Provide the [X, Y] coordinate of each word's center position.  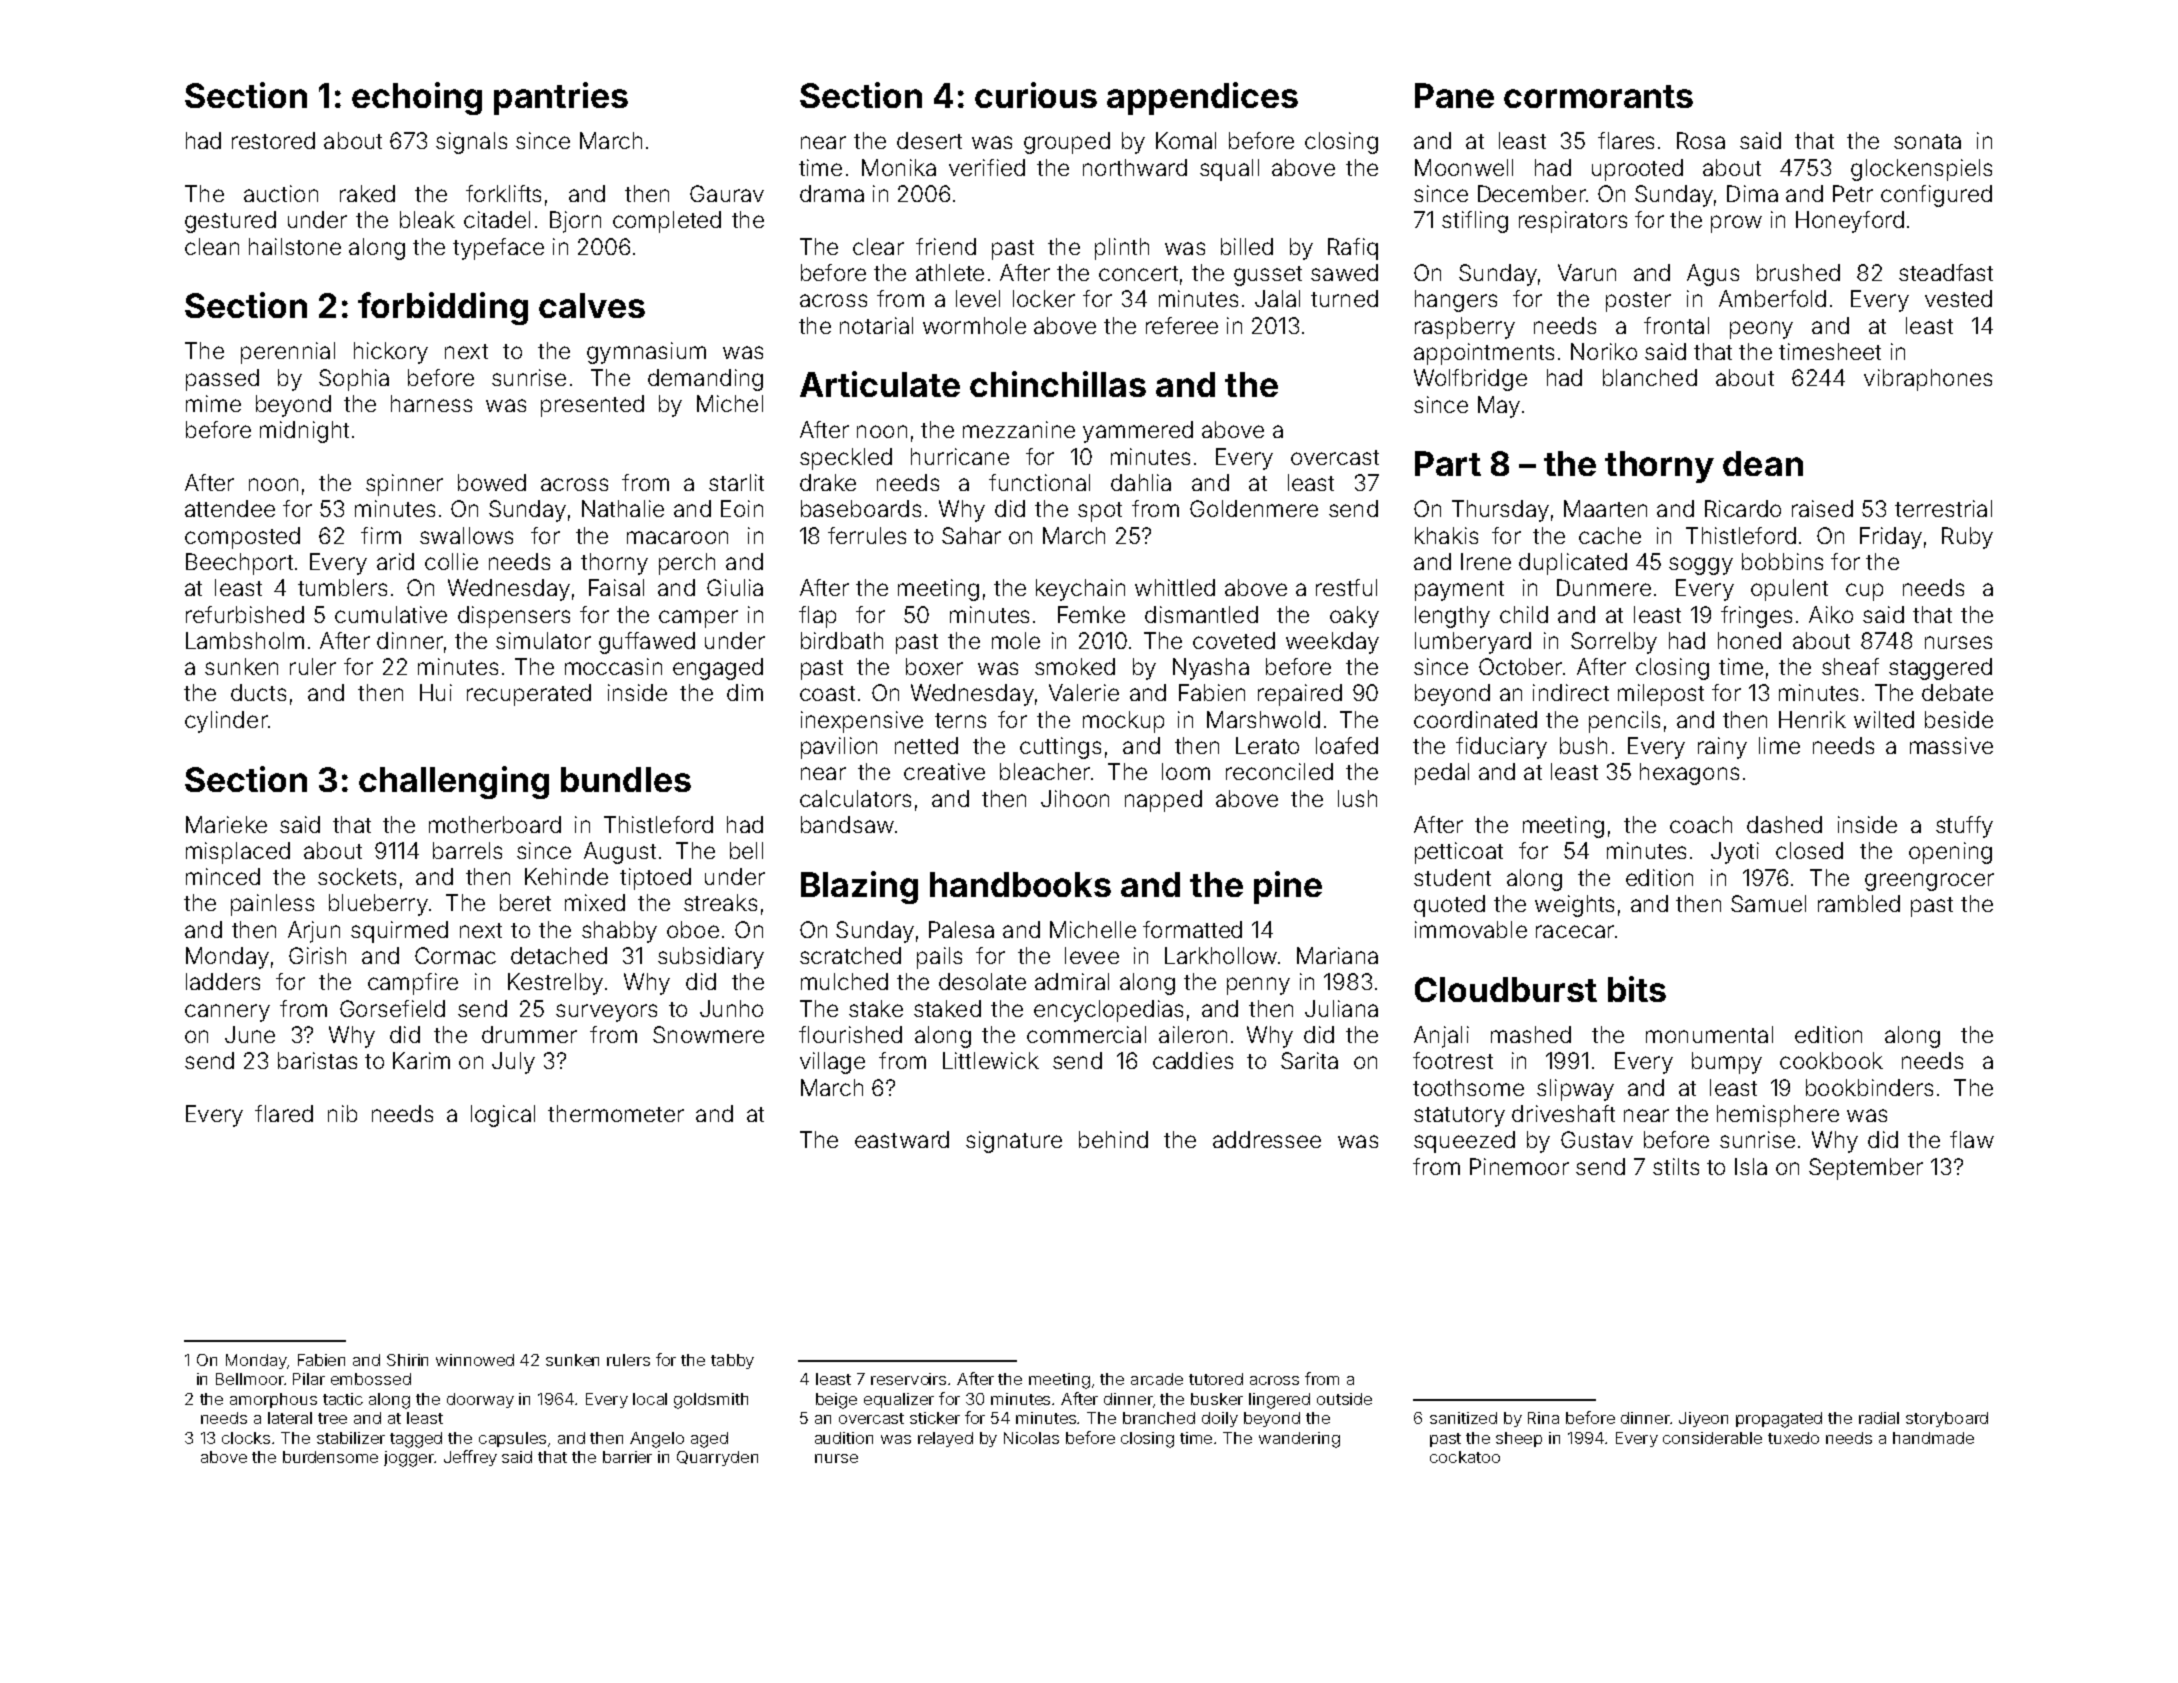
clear [878, 246]
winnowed [475, 1360]
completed [667, 222]
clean [212, 246]
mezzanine [1019, 429]
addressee [1267, 1139]
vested [1958, 298]
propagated [1779, 1420]
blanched [1650, 377]
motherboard [495, 824]
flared [284, 1113]
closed [1809, 850]
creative [944, 771]
